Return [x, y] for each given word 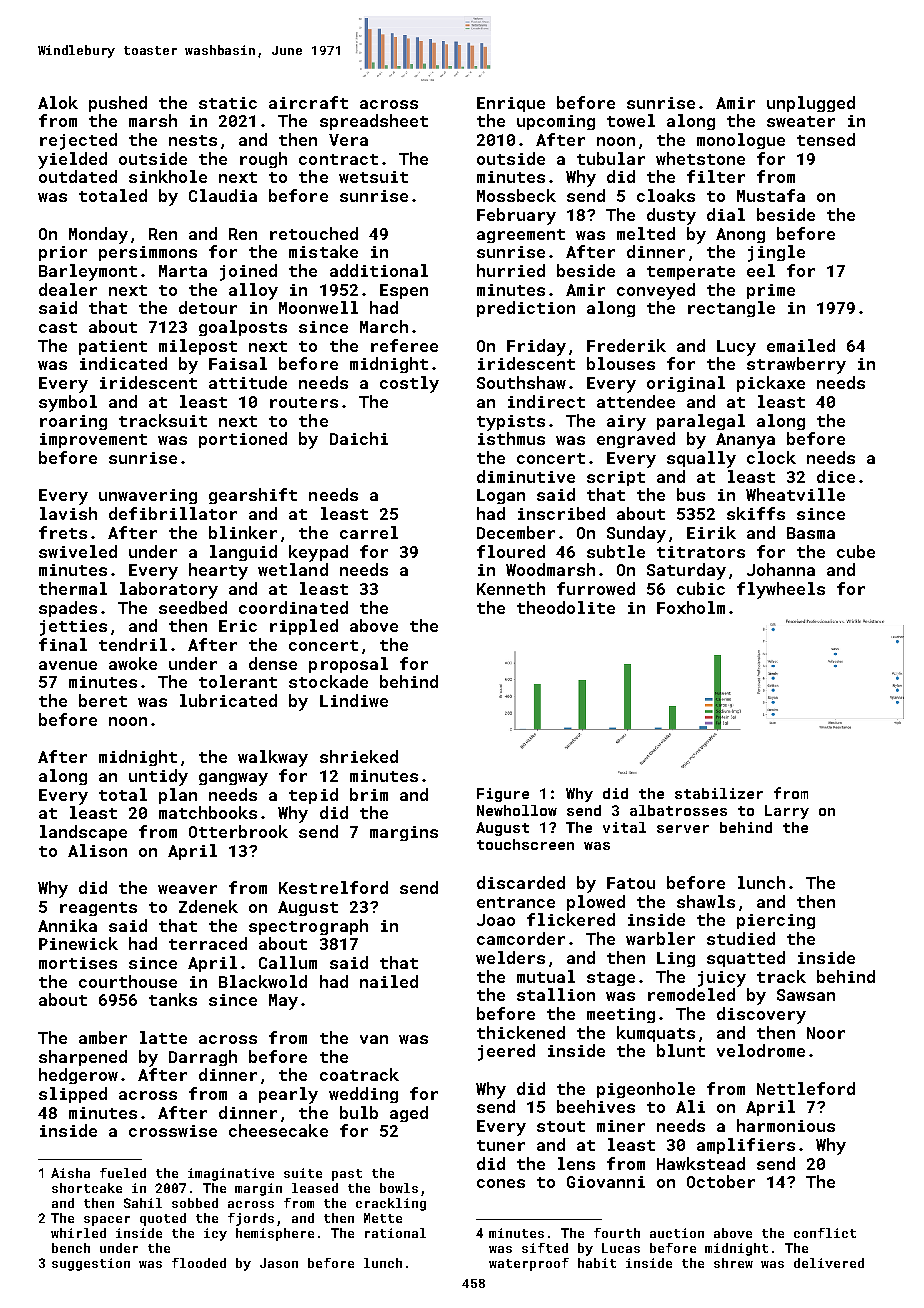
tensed [826, 139]
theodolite [566, 607]
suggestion [91, 1264]
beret [103, 700]
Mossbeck [516, 195]
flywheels [781, 590]
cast [58, 327]
